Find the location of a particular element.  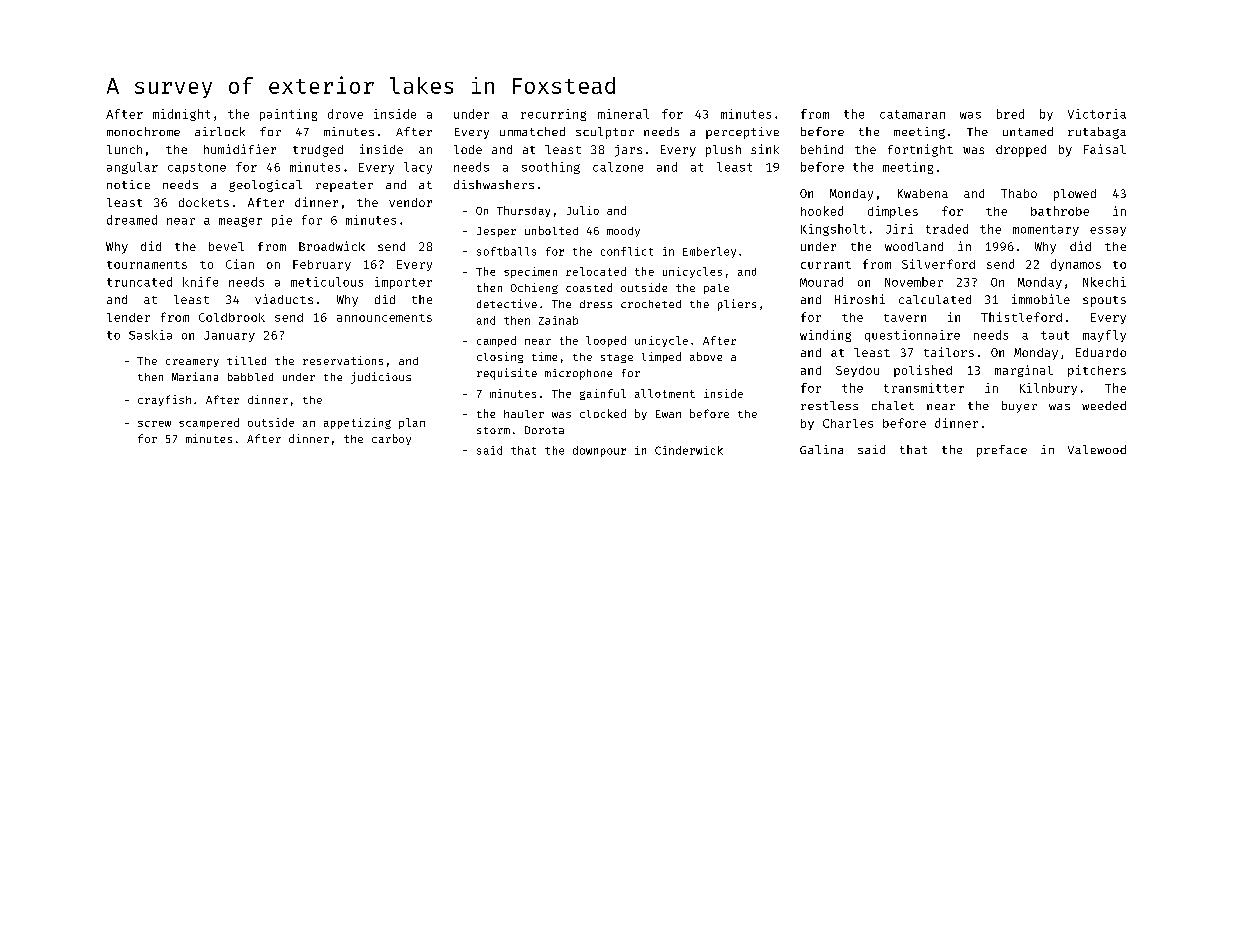

trudged is located at coordinates (318, 151).
